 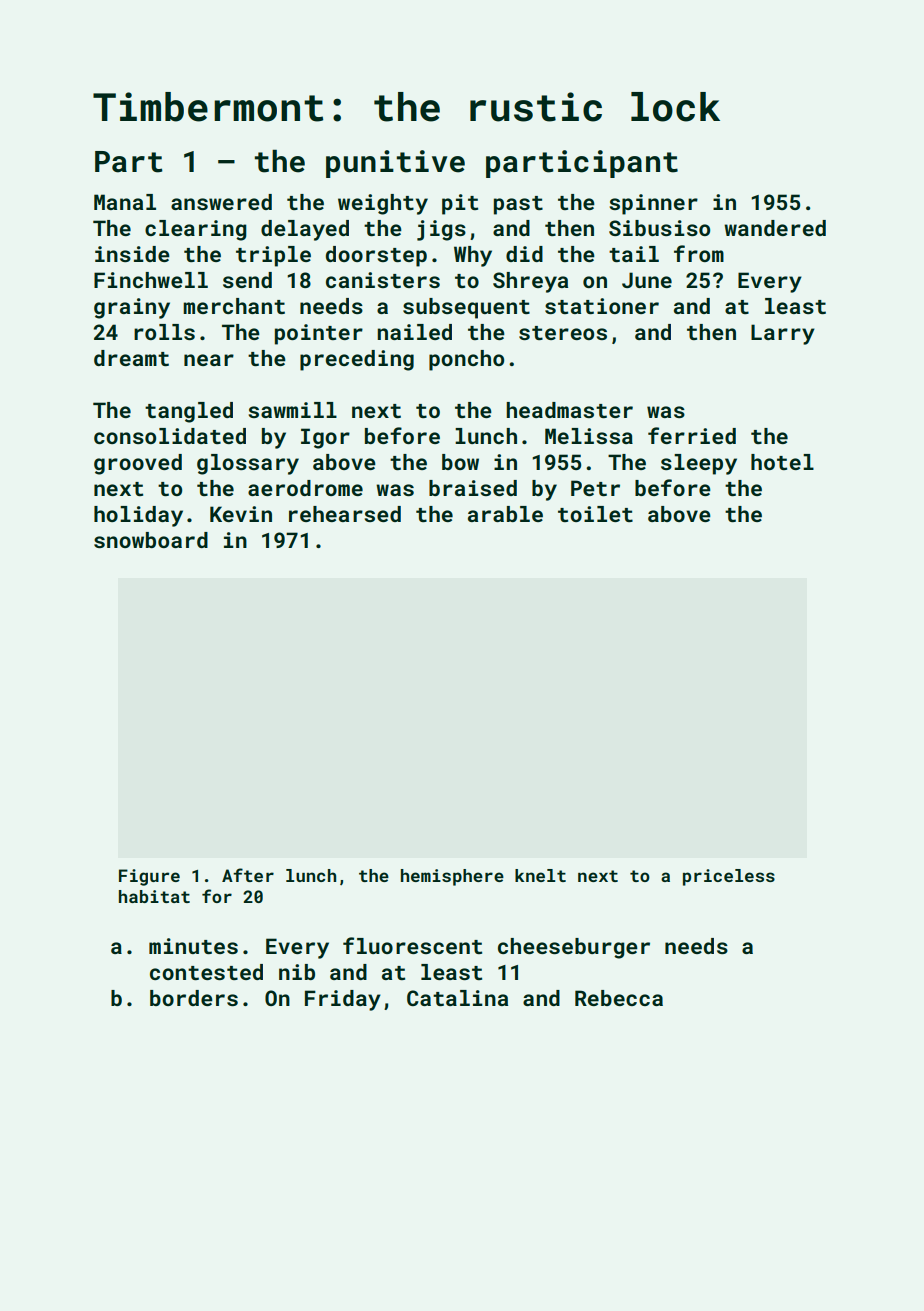 What do you see at coordinates (357, 360) in the document?
I see `preceding` at bounding box center [357, 360].
